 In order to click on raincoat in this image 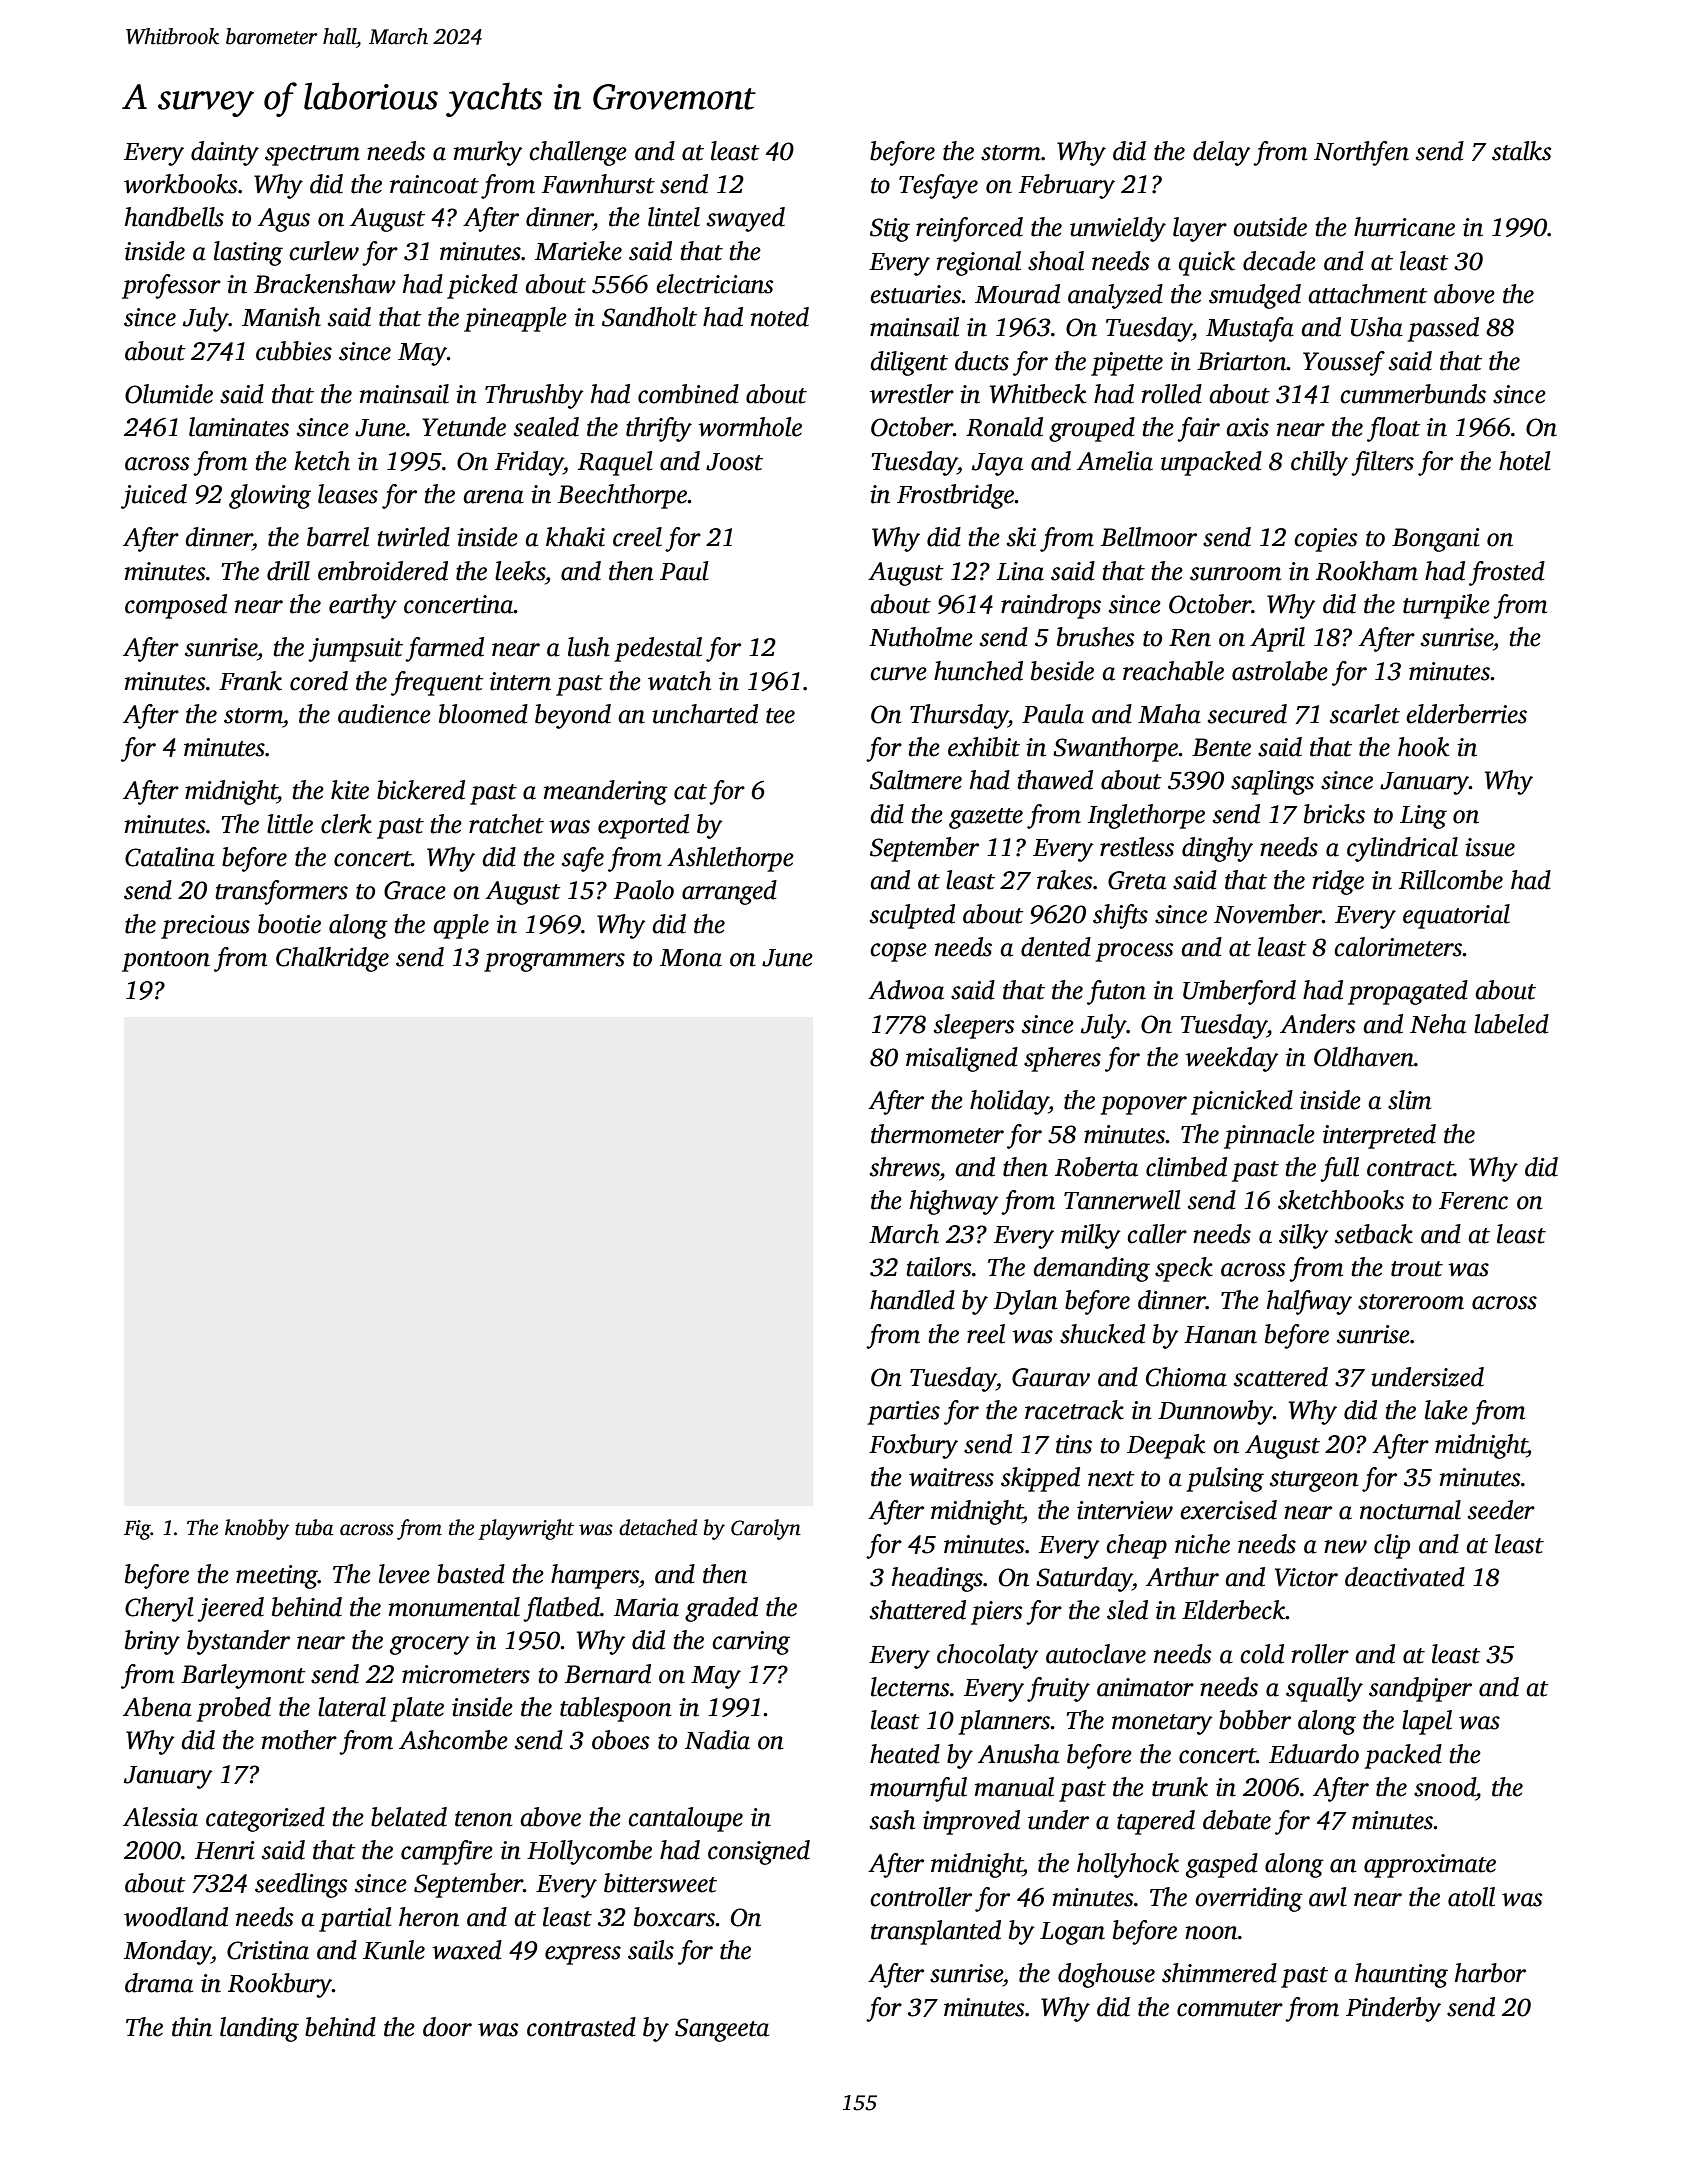, I will do `click(434, 184)`.
